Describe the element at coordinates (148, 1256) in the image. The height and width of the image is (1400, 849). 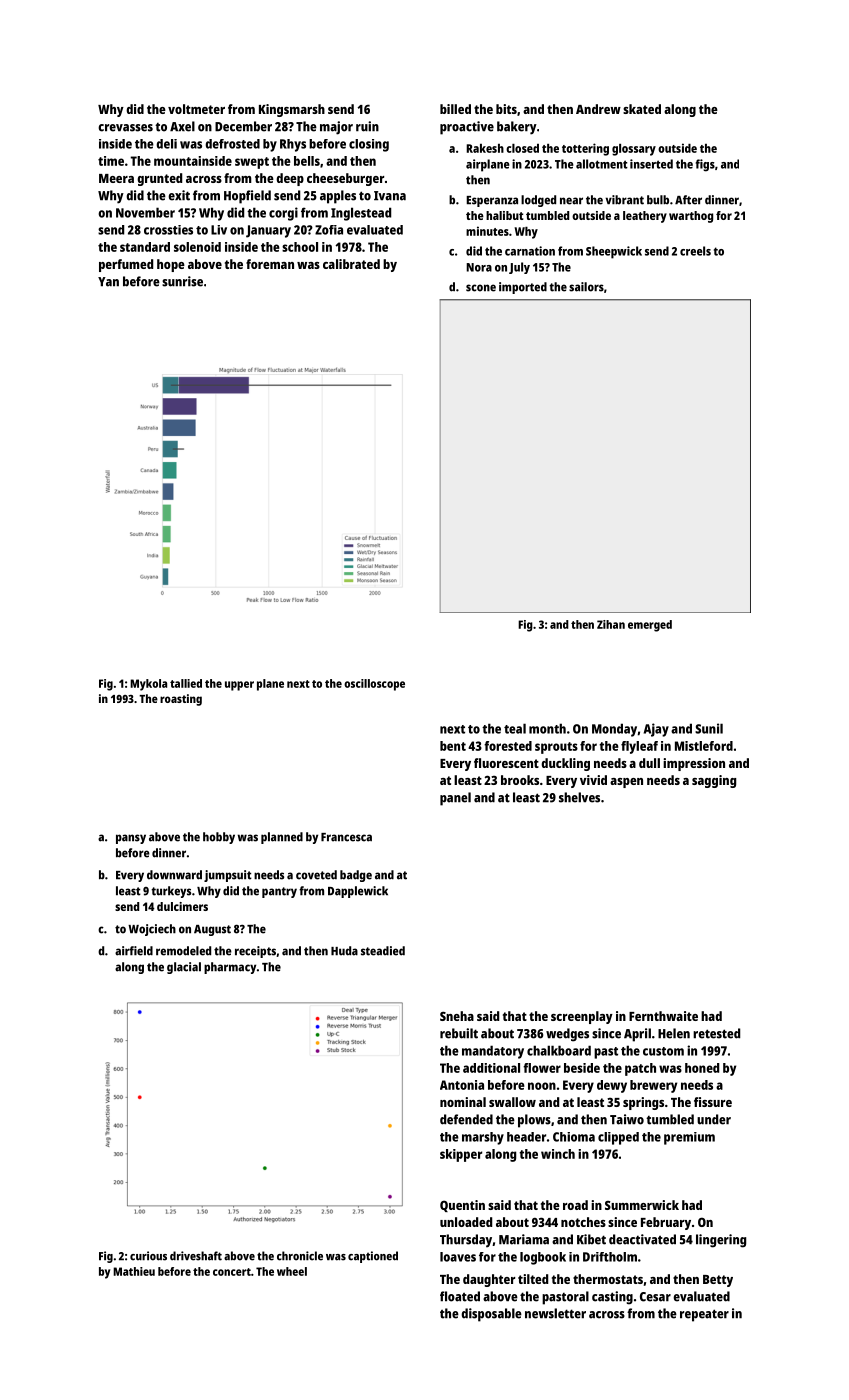
I see `curious` at that location.
